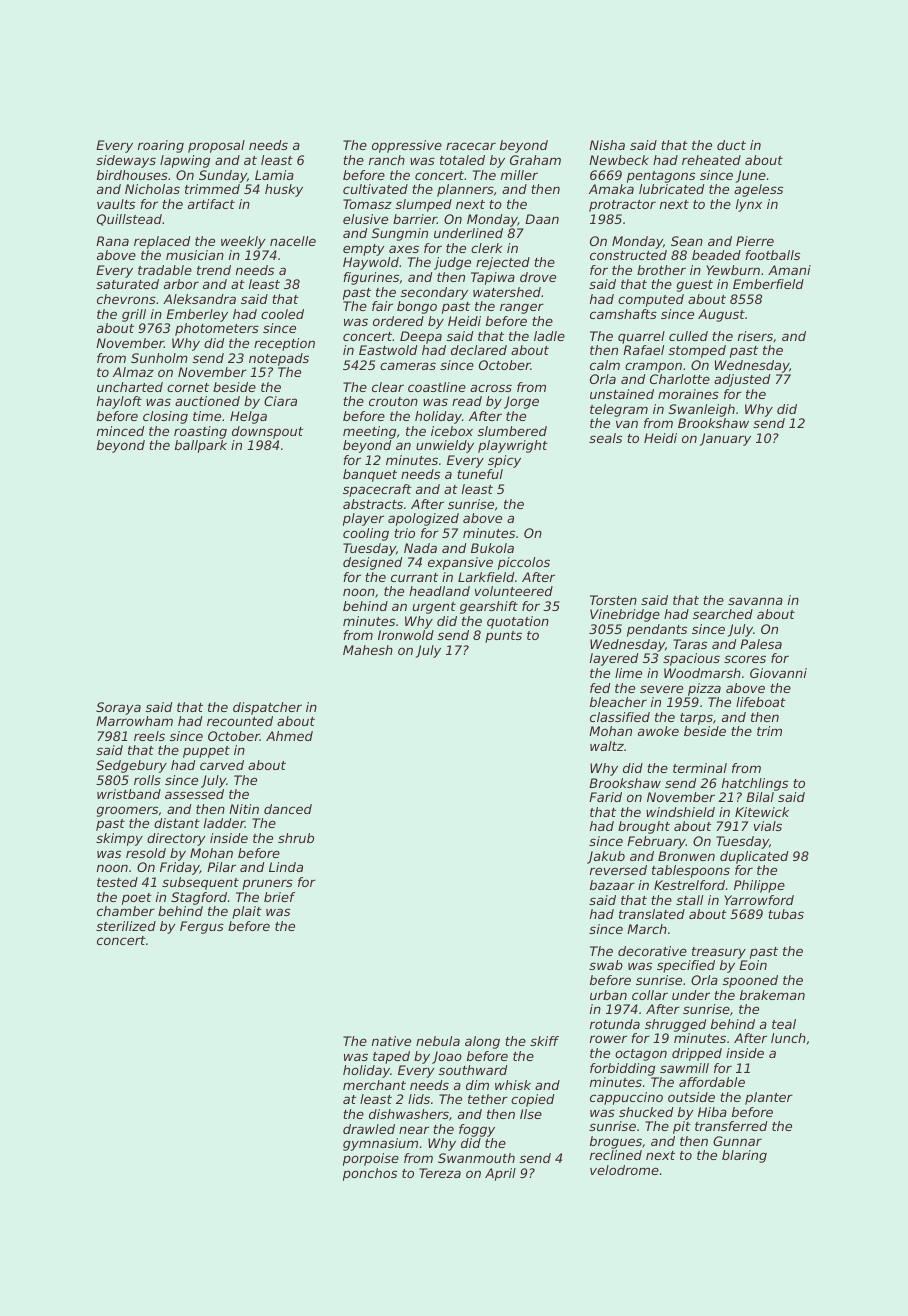 The height and width of the screenshot is (1316, 908). What do you see at coordinates (440, 1173) in the screenshot?
I see `Tereza` at bounding box center [440, 1173].
